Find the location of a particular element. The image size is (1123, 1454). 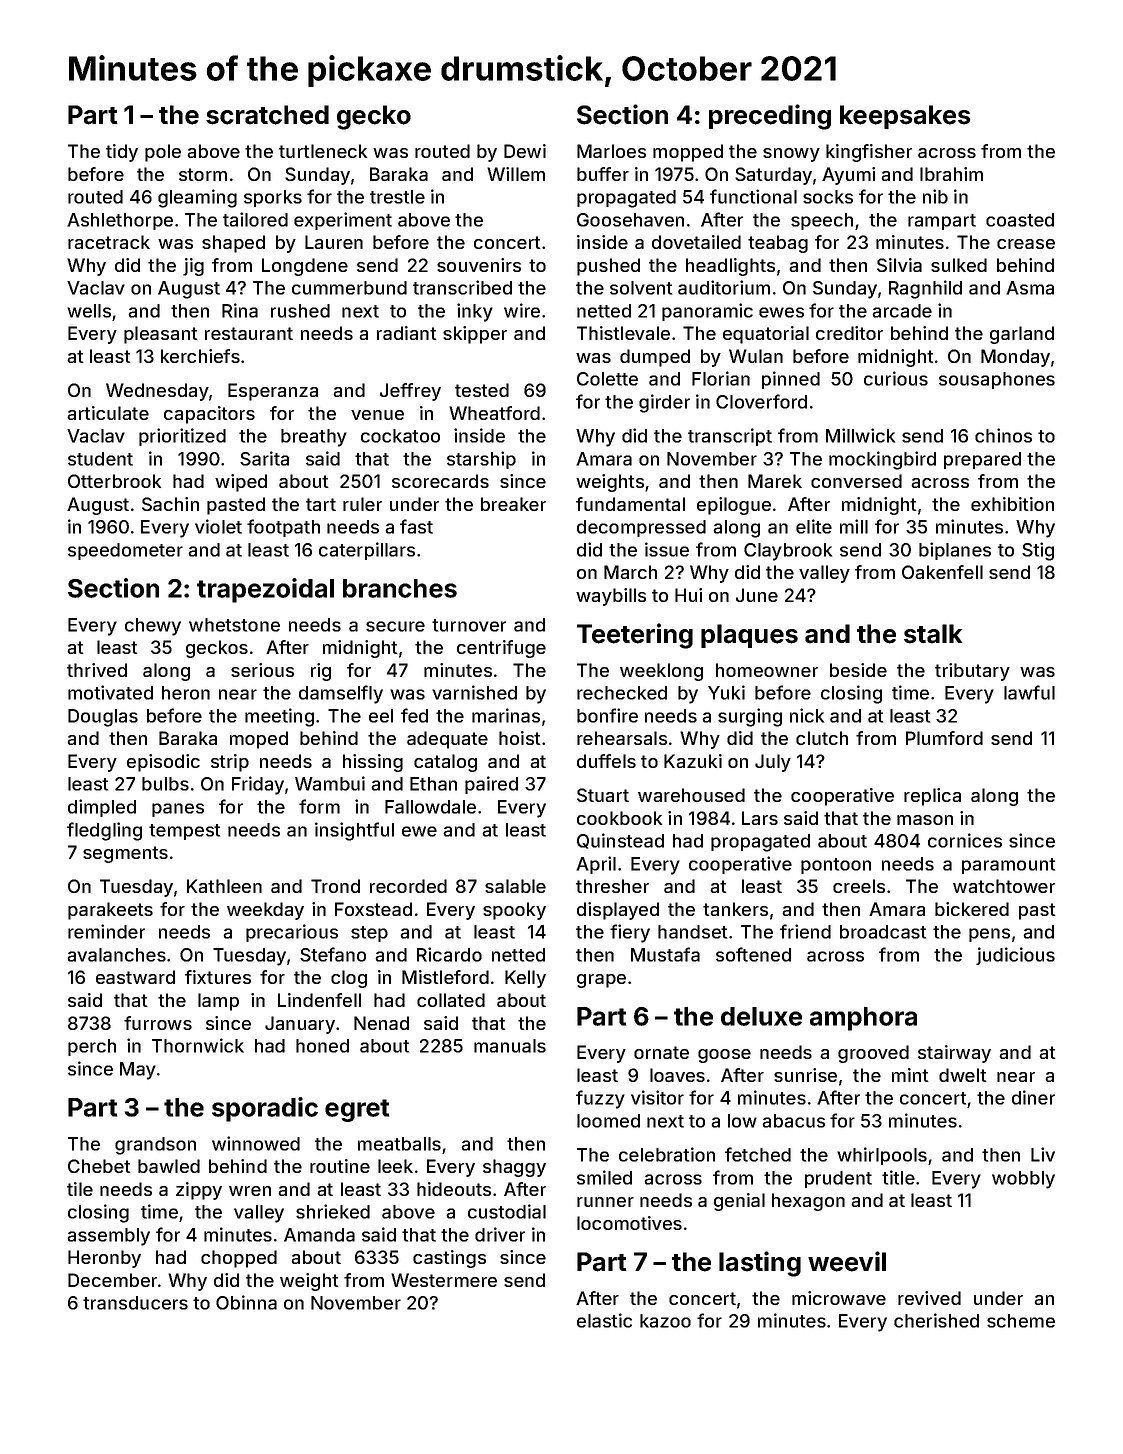

broadcast is located at coordinates (883, 932).
